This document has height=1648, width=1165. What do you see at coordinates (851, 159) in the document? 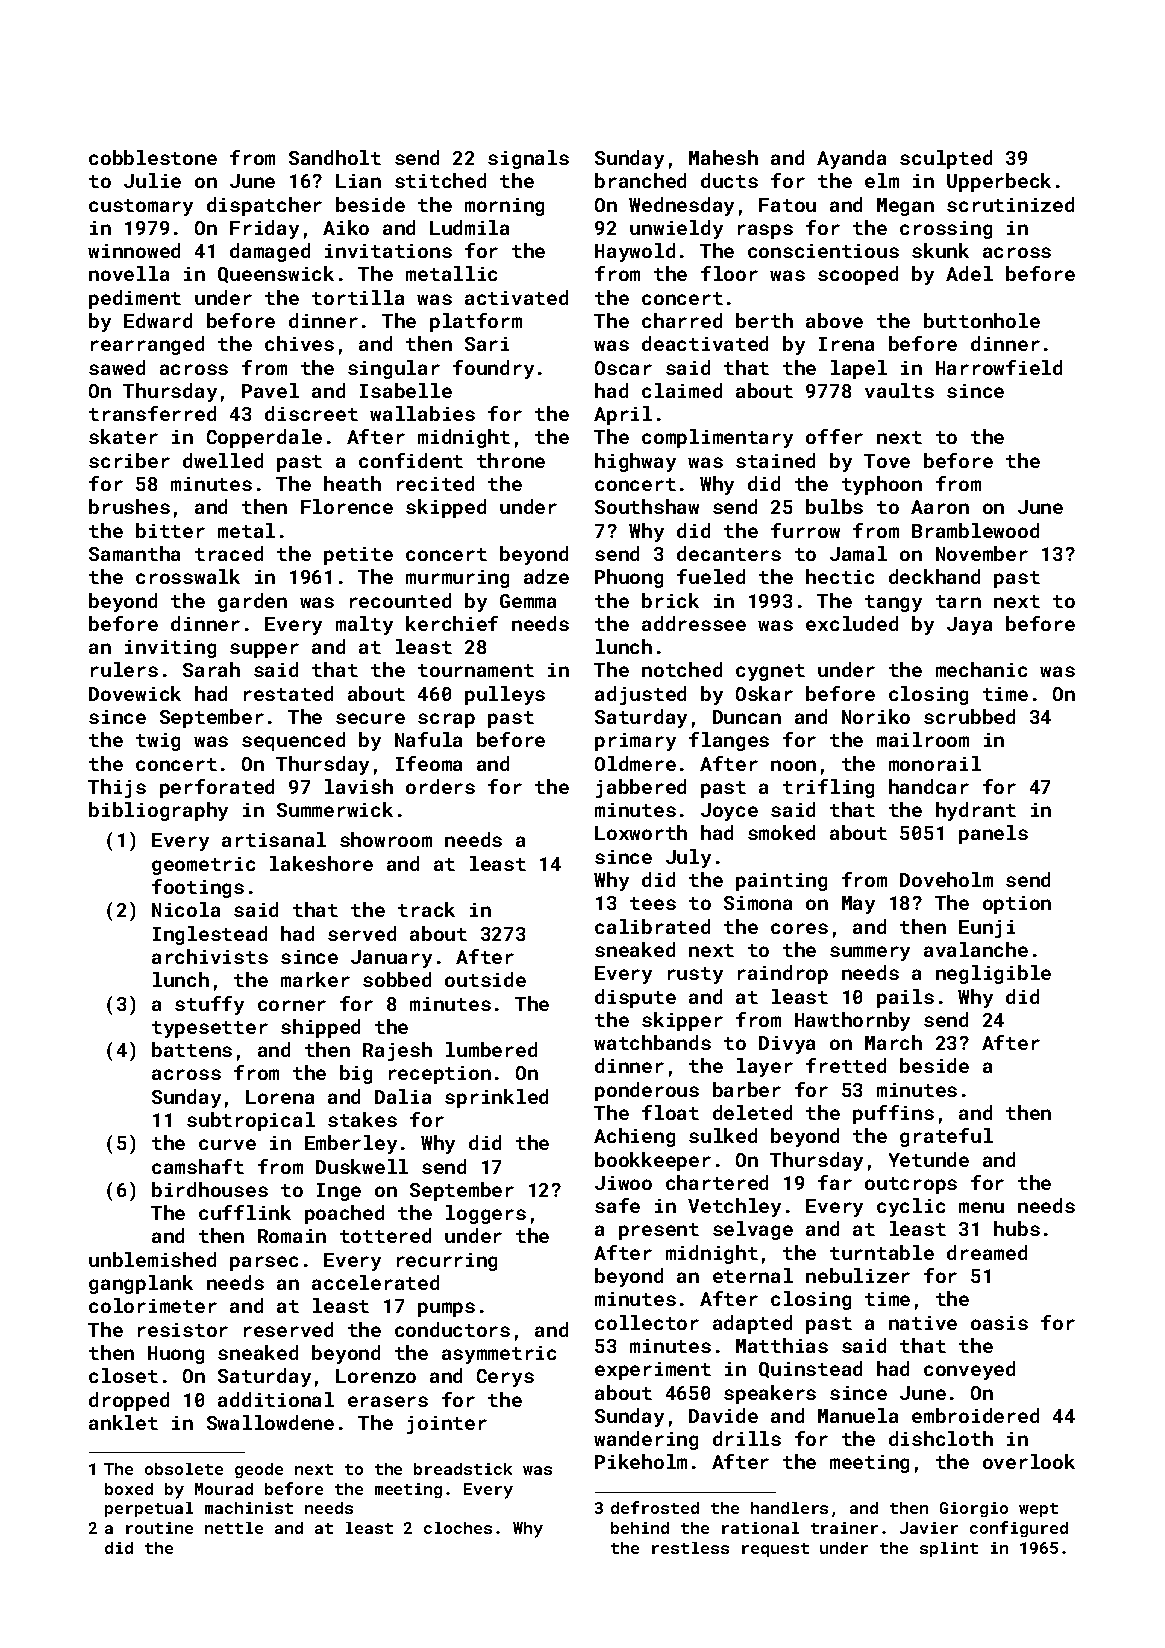
I see `Ayanda` at bounding box center [851, 159].
